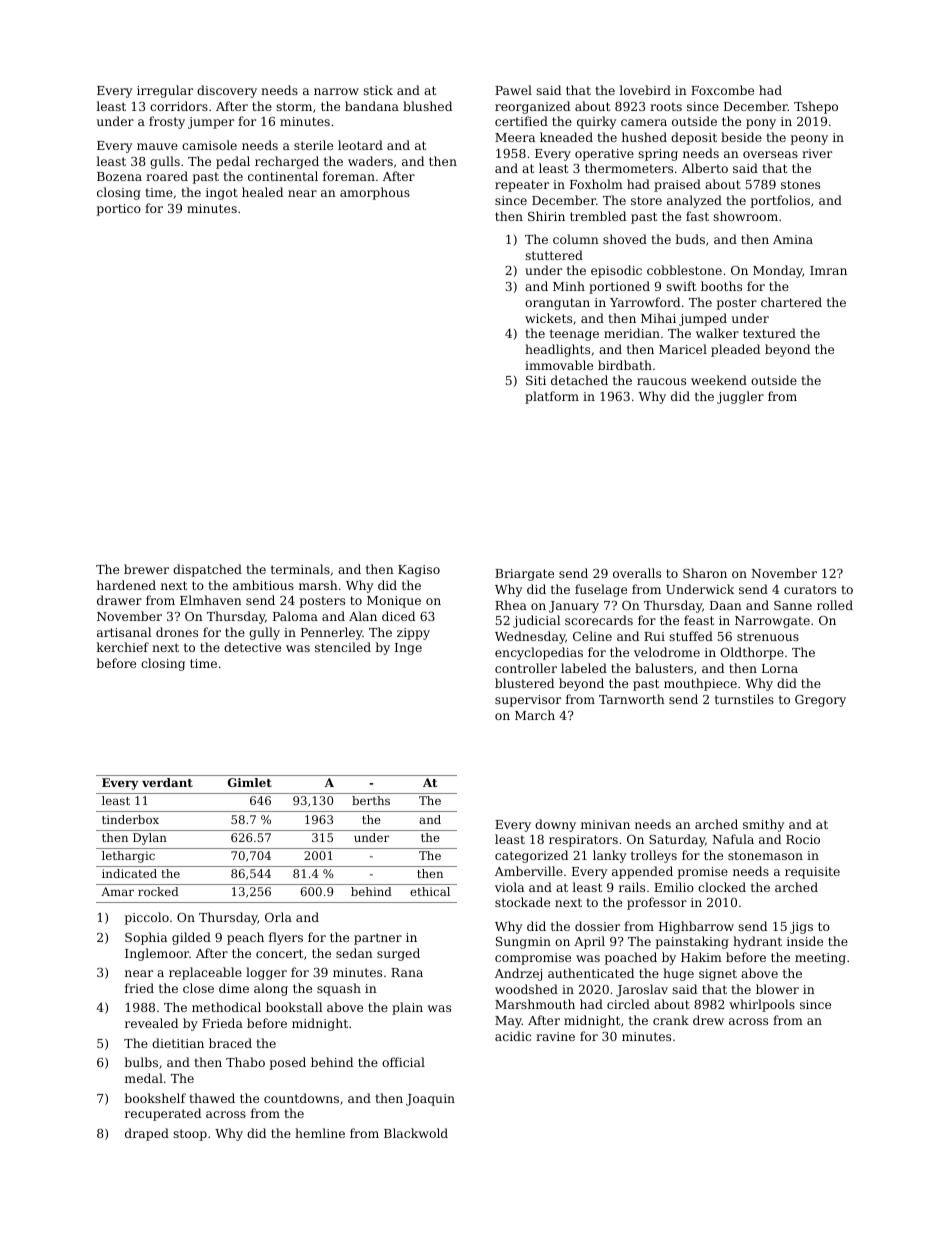  I want to click on jumped, so click(703, 319).
